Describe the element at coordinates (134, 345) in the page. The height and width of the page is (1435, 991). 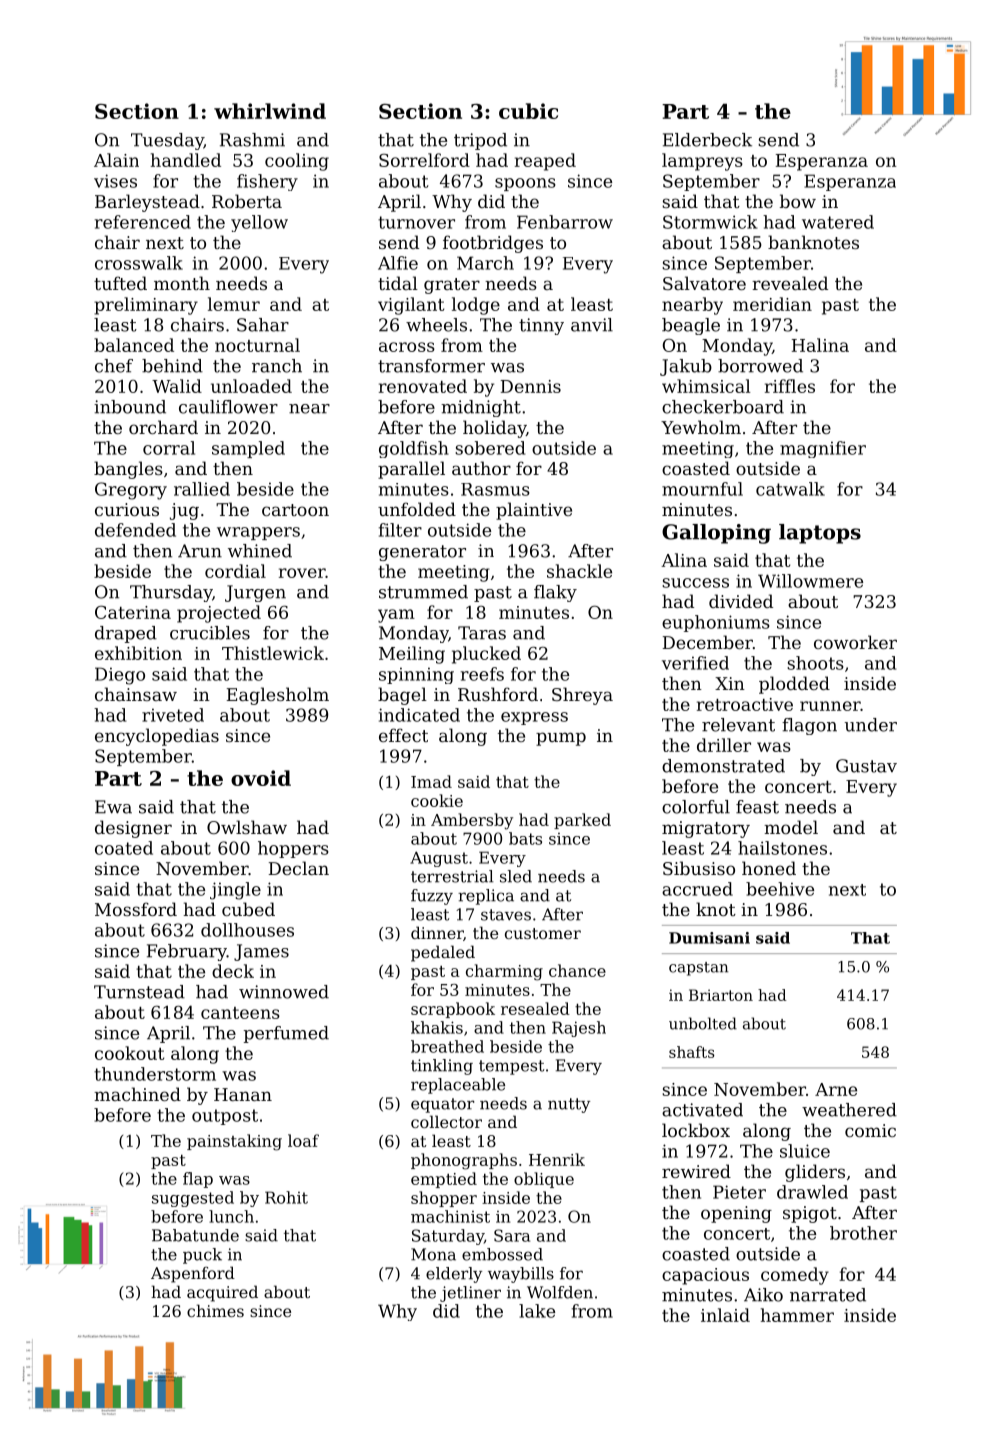
I see `balanced` at that location.
